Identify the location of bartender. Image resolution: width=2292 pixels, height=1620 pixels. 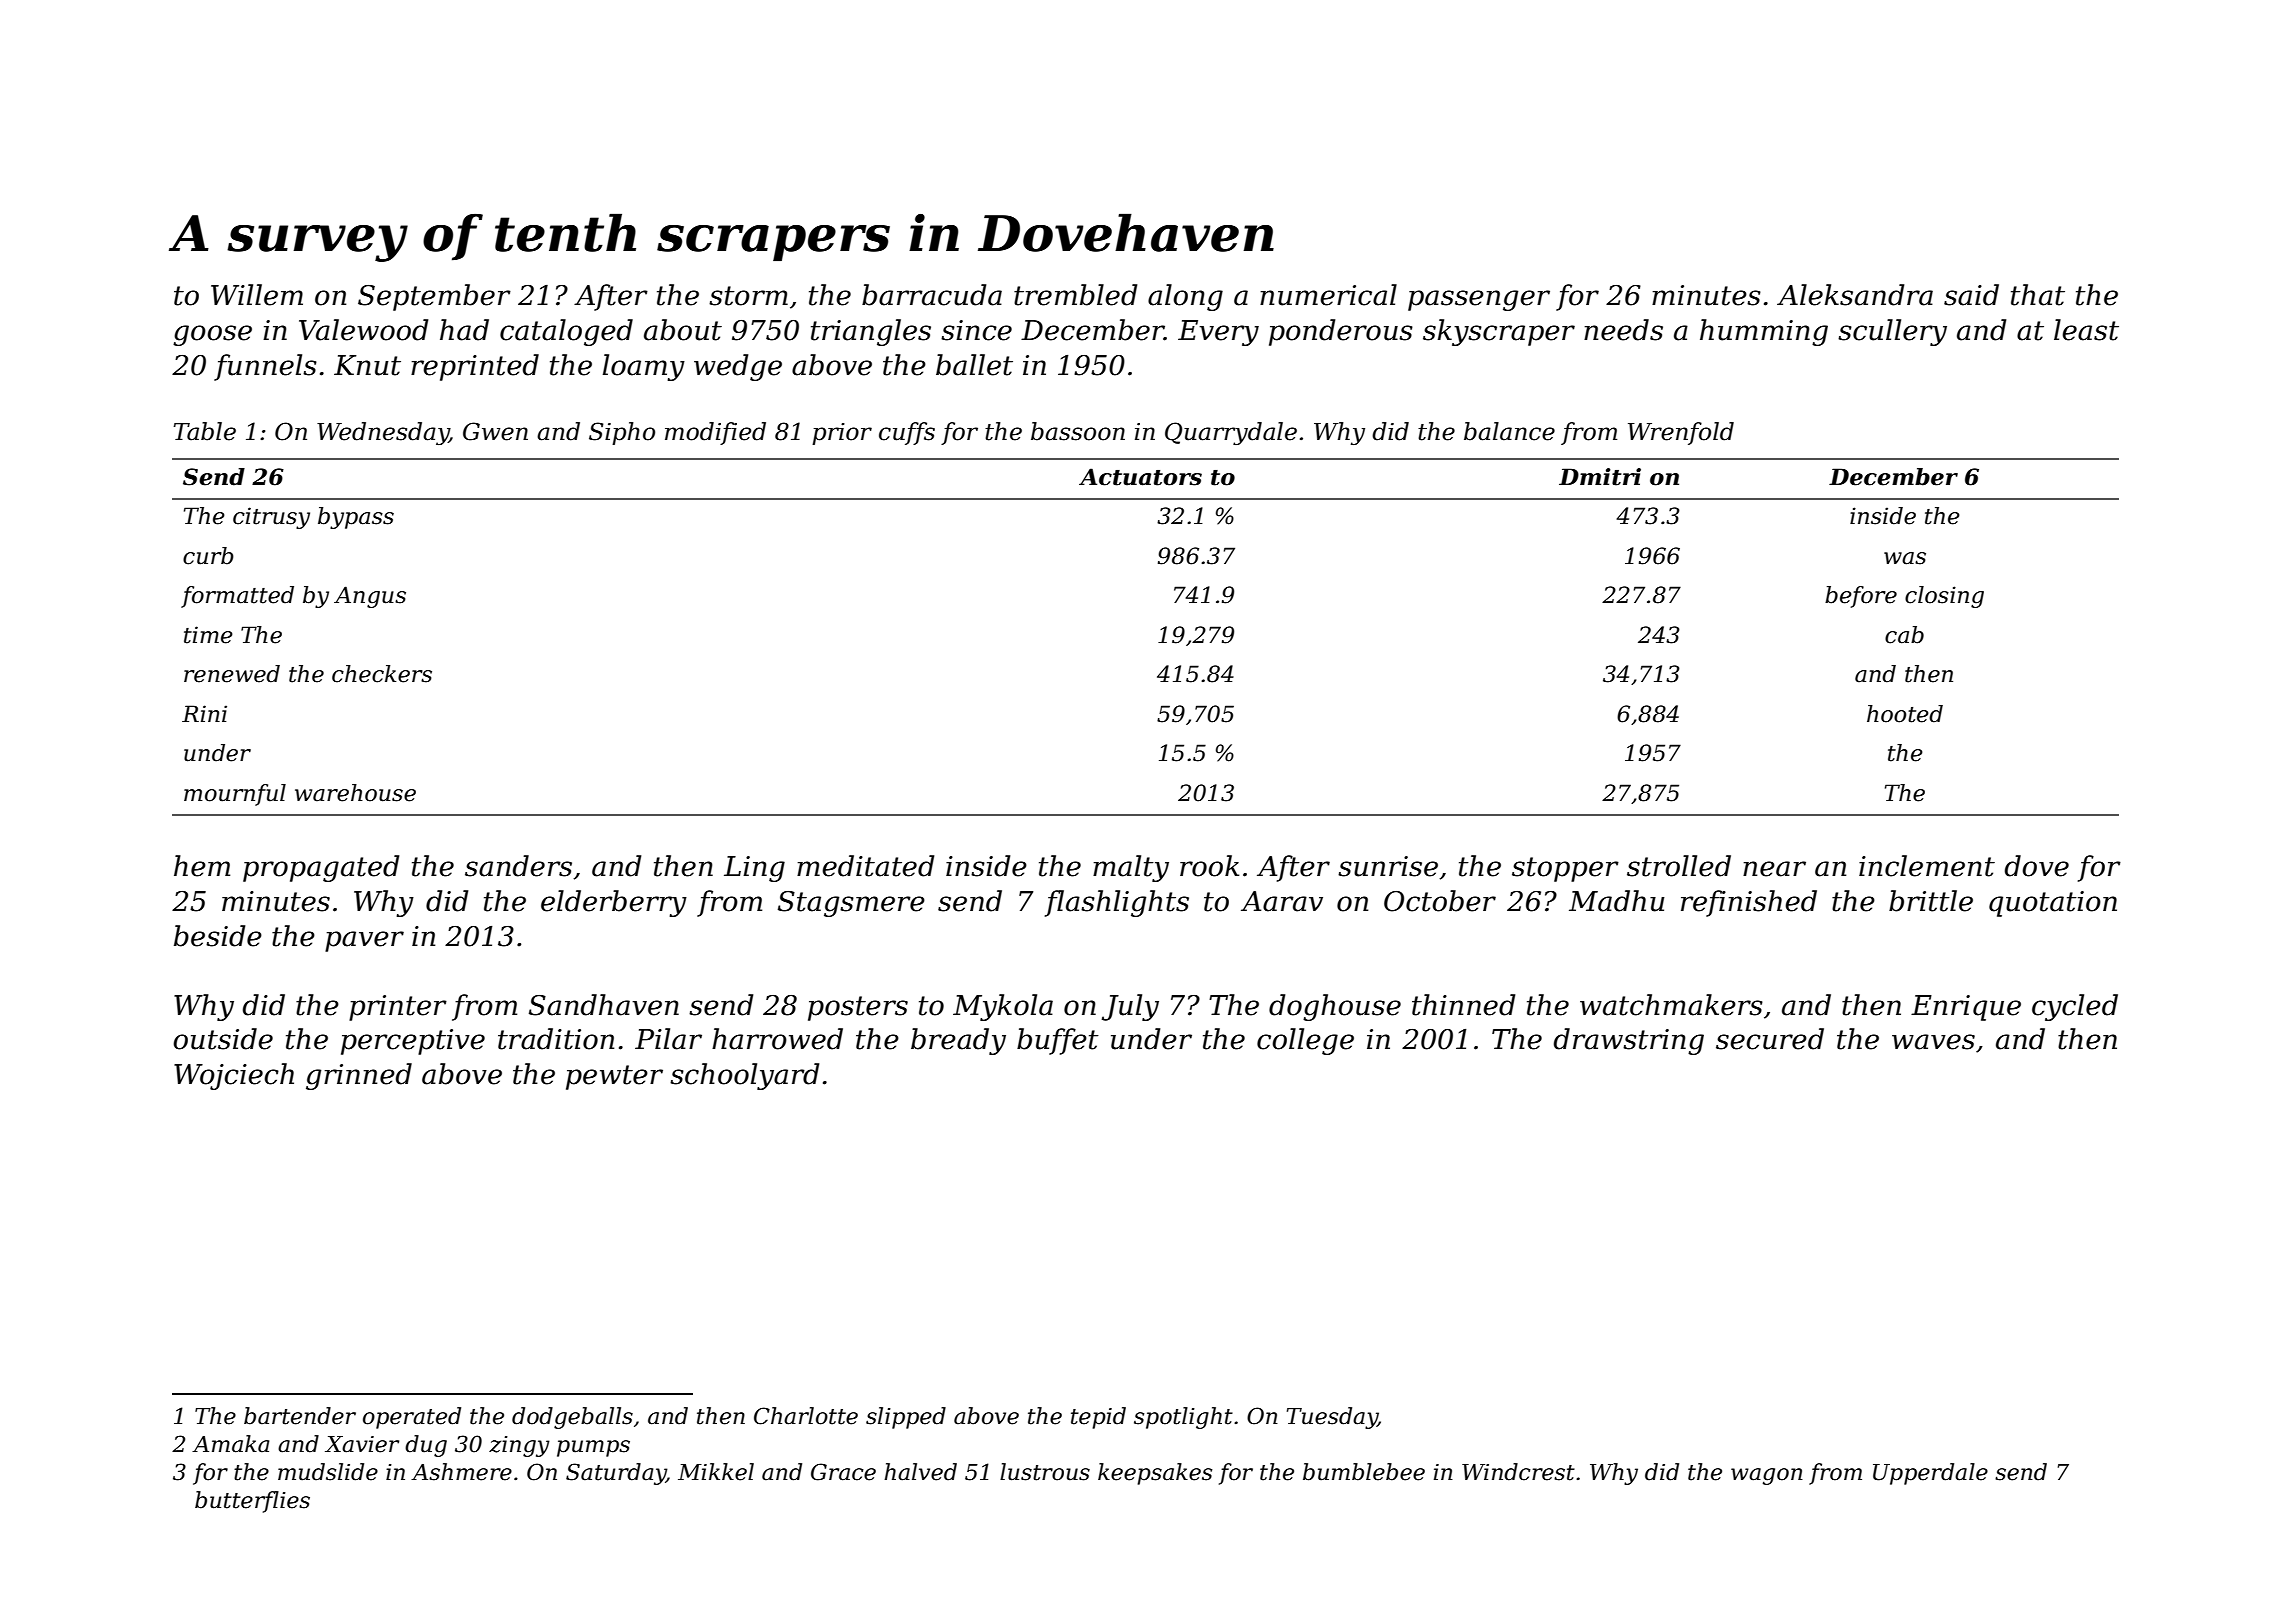
(300, 1416).
